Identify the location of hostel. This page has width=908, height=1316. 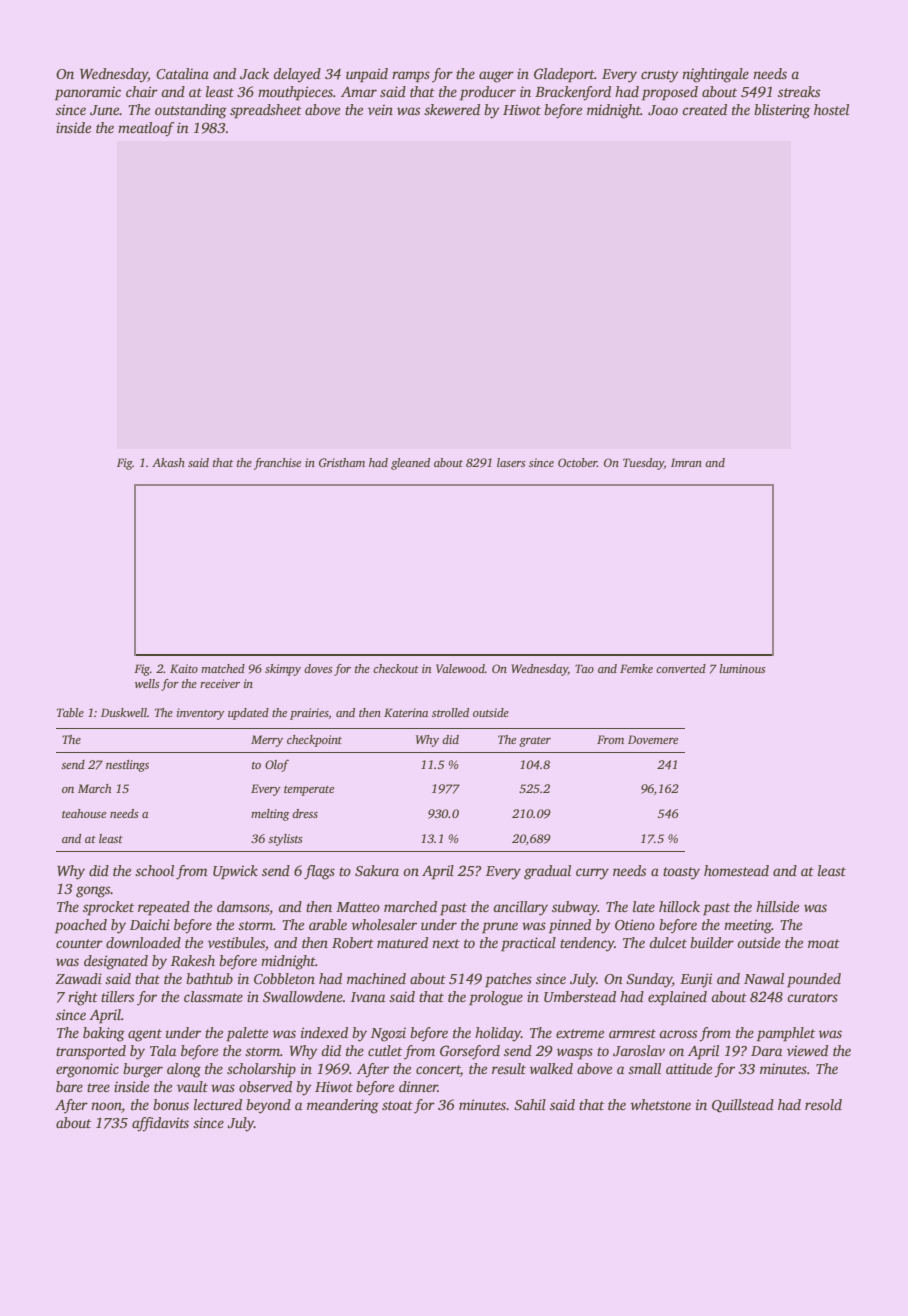
(831, 109).
